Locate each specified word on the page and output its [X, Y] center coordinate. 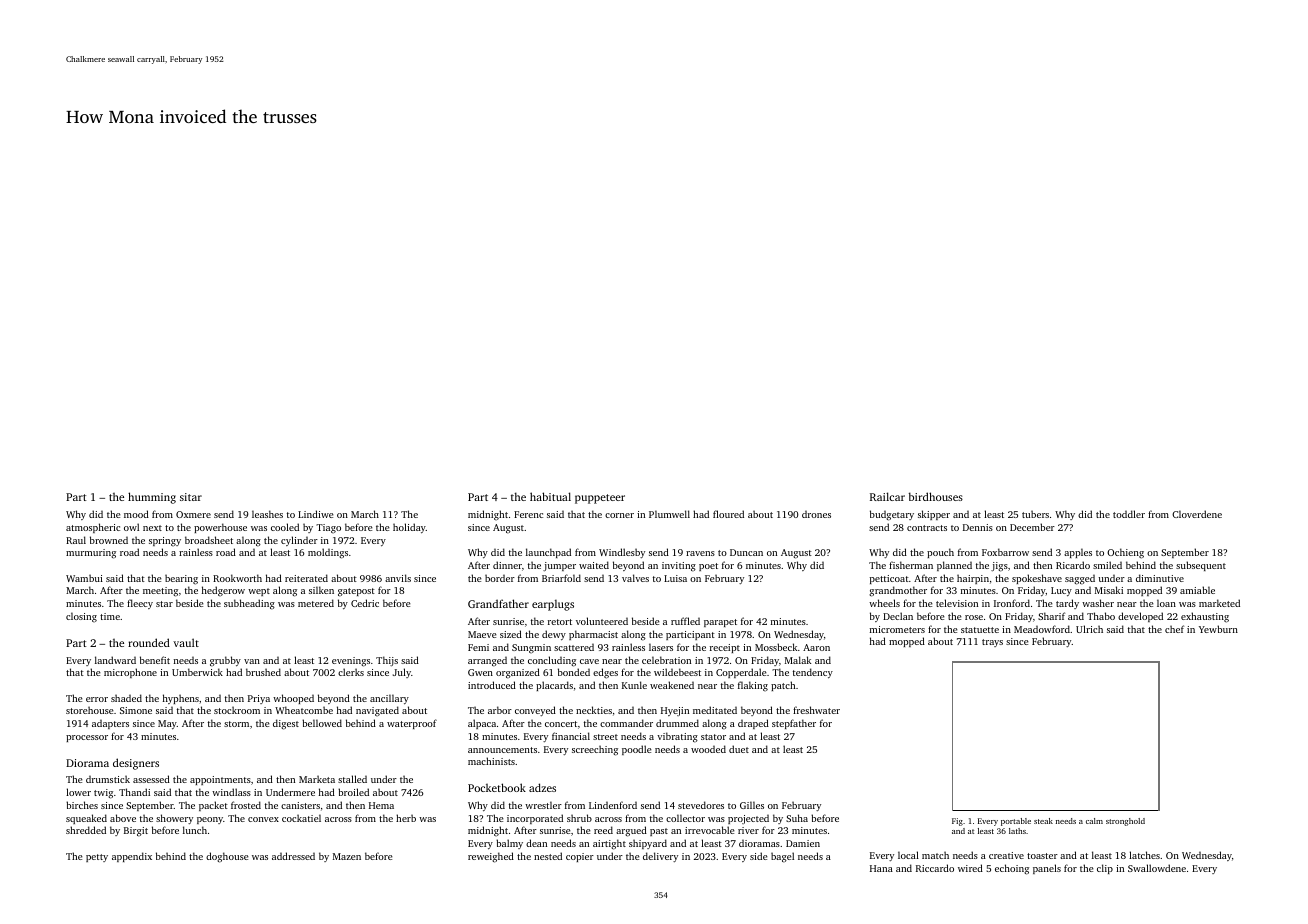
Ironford [1012, 603]
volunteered [602, 621]
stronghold [1125, 822]
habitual [550, 496]
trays [992, 643]
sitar [191, 497]
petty [97, 858]
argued [631, 831]
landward [115, 660]
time [110, 616]
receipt [725, 648]
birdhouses [936, 496]
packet [213, 806]
